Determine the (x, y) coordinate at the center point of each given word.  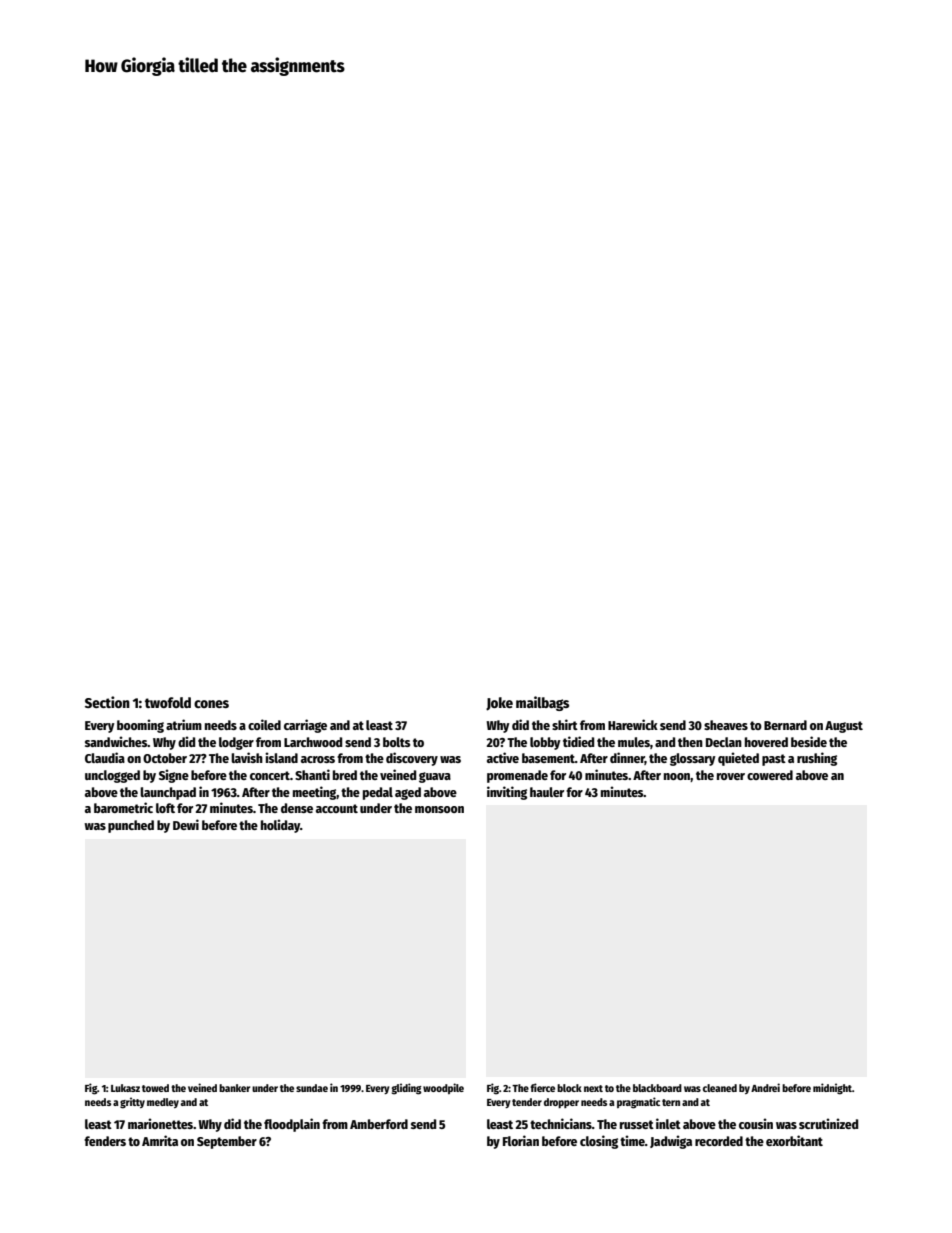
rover (731, 776)
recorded (719, 1141)
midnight (832, 1089)
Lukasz (125, 1088)
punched (131, 826)
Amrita (160, 1140)
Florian (521, 1140)
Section (107, 702)
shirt (565, 724)
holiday (280, 826)
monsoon (439, 809)
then (690, 742)
